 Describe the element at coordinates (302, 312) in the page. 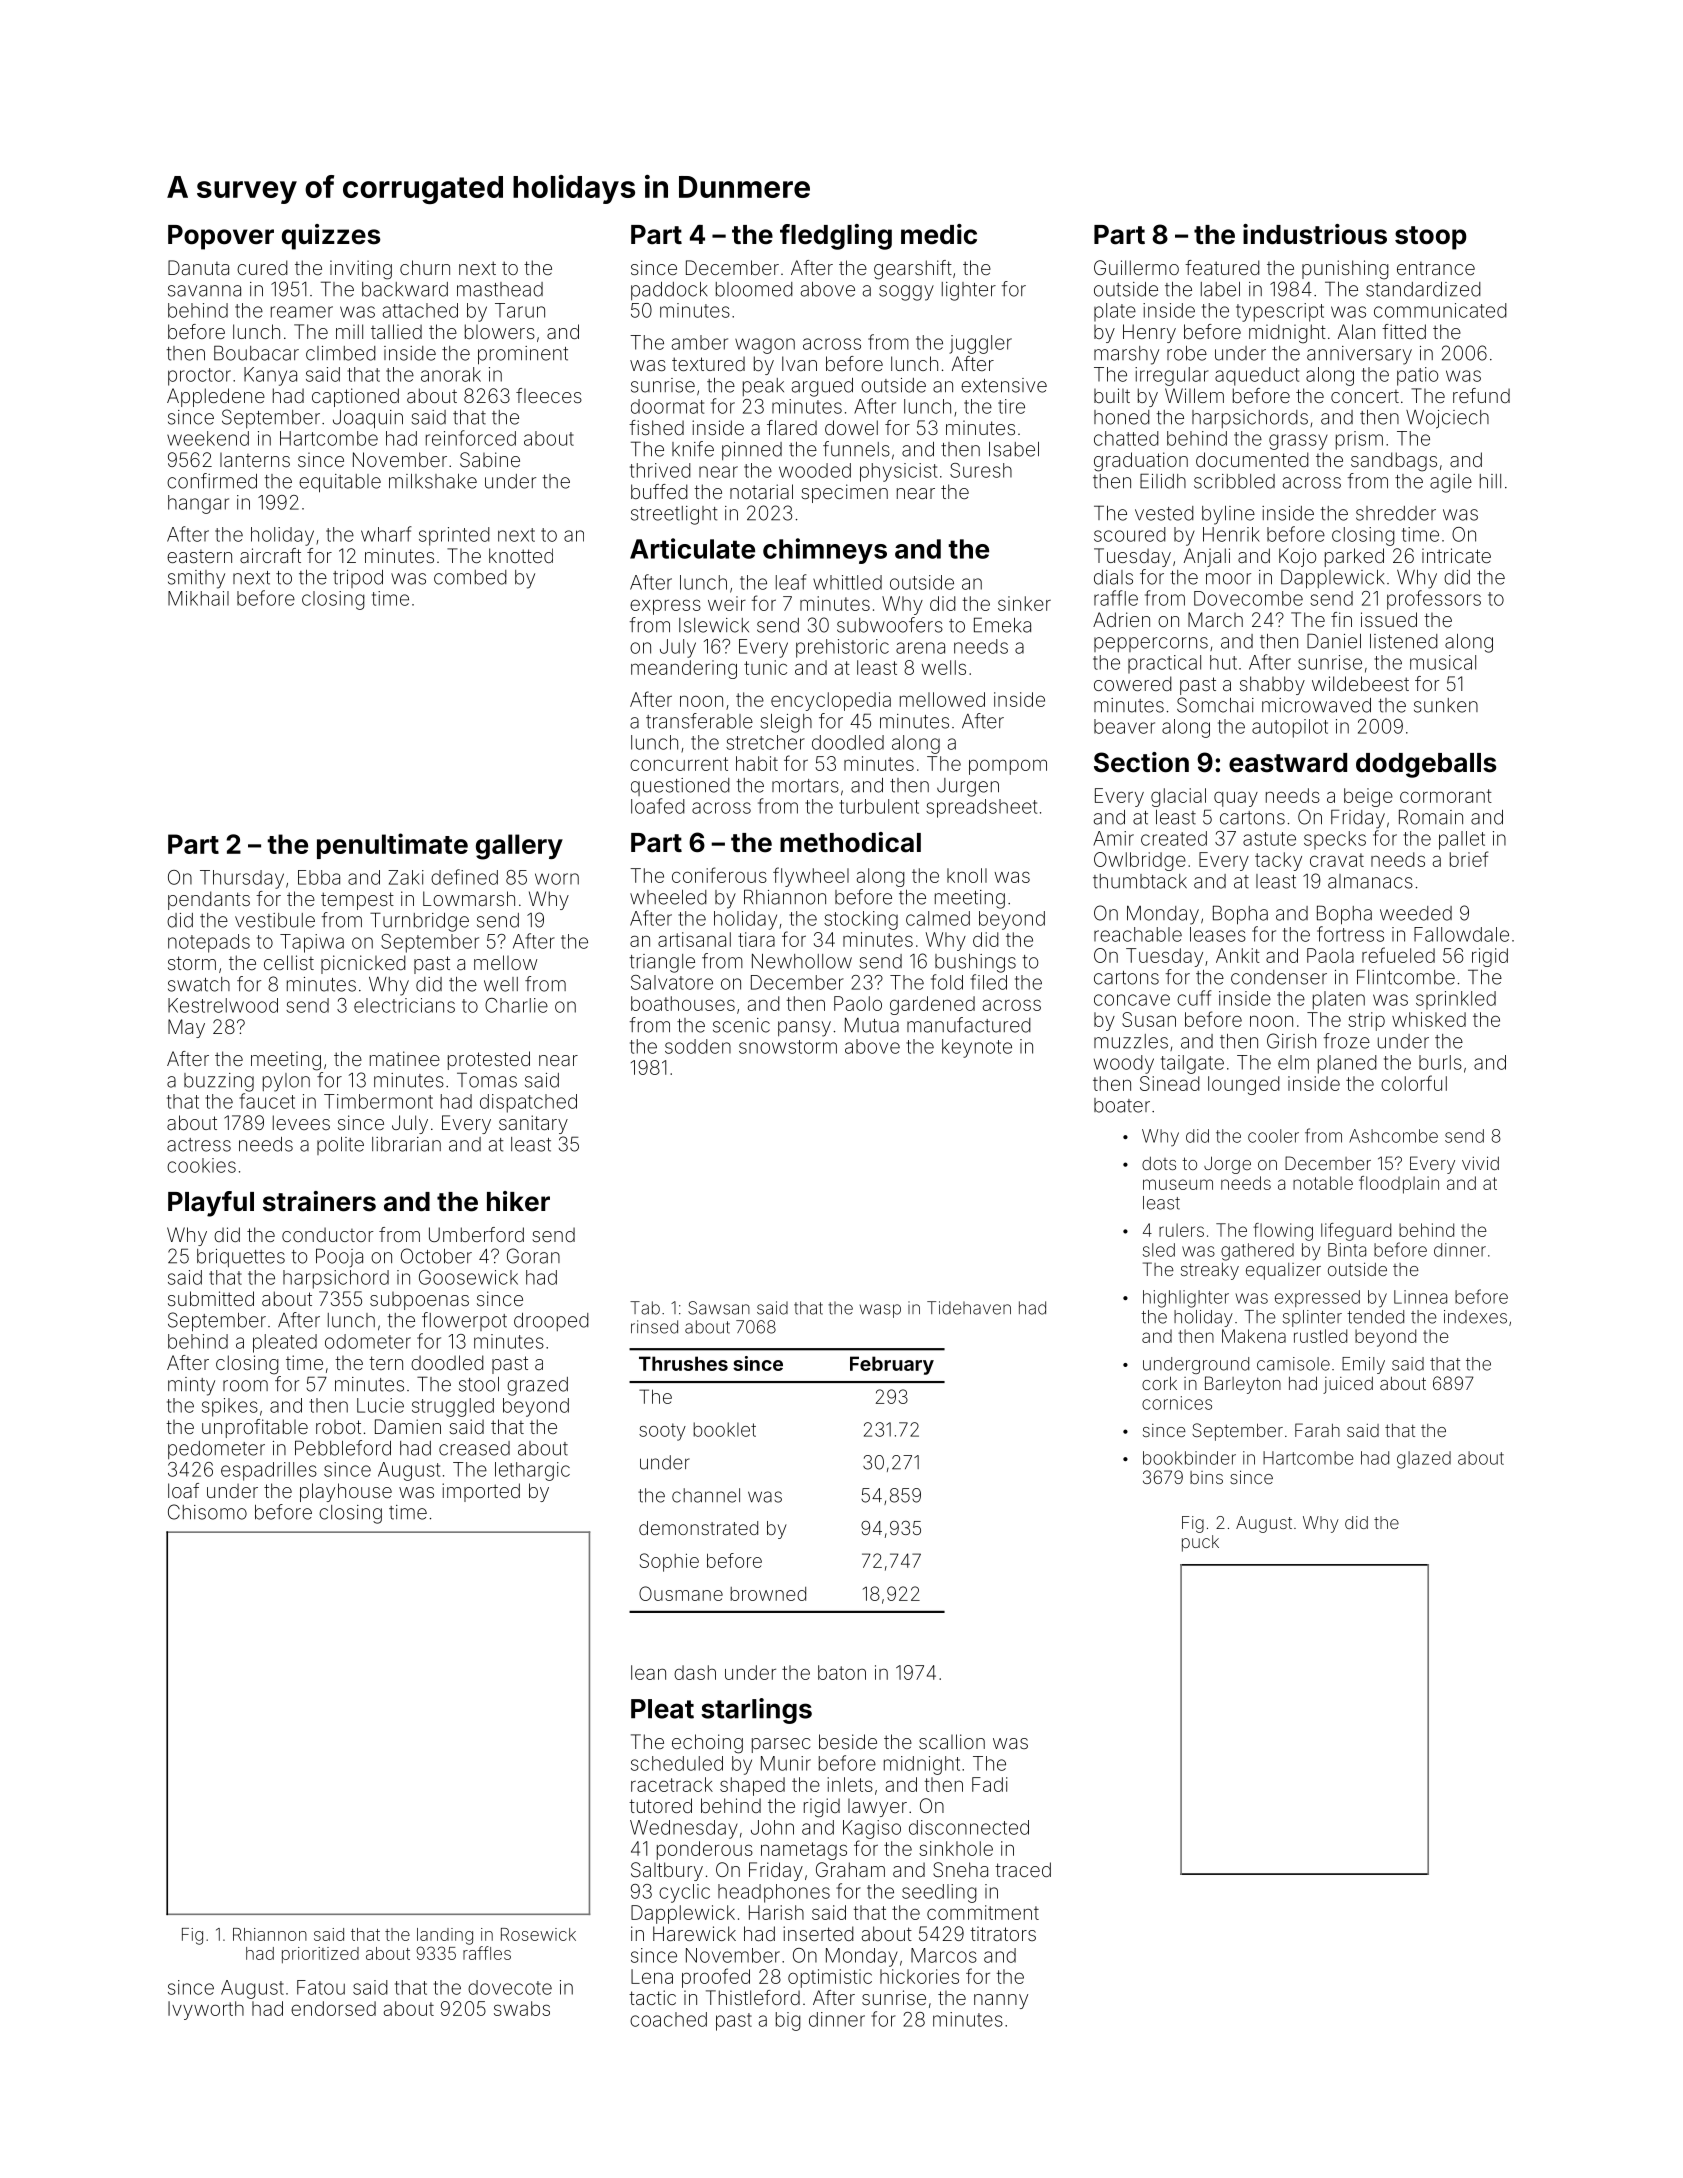

I see `reamer` at that location.
